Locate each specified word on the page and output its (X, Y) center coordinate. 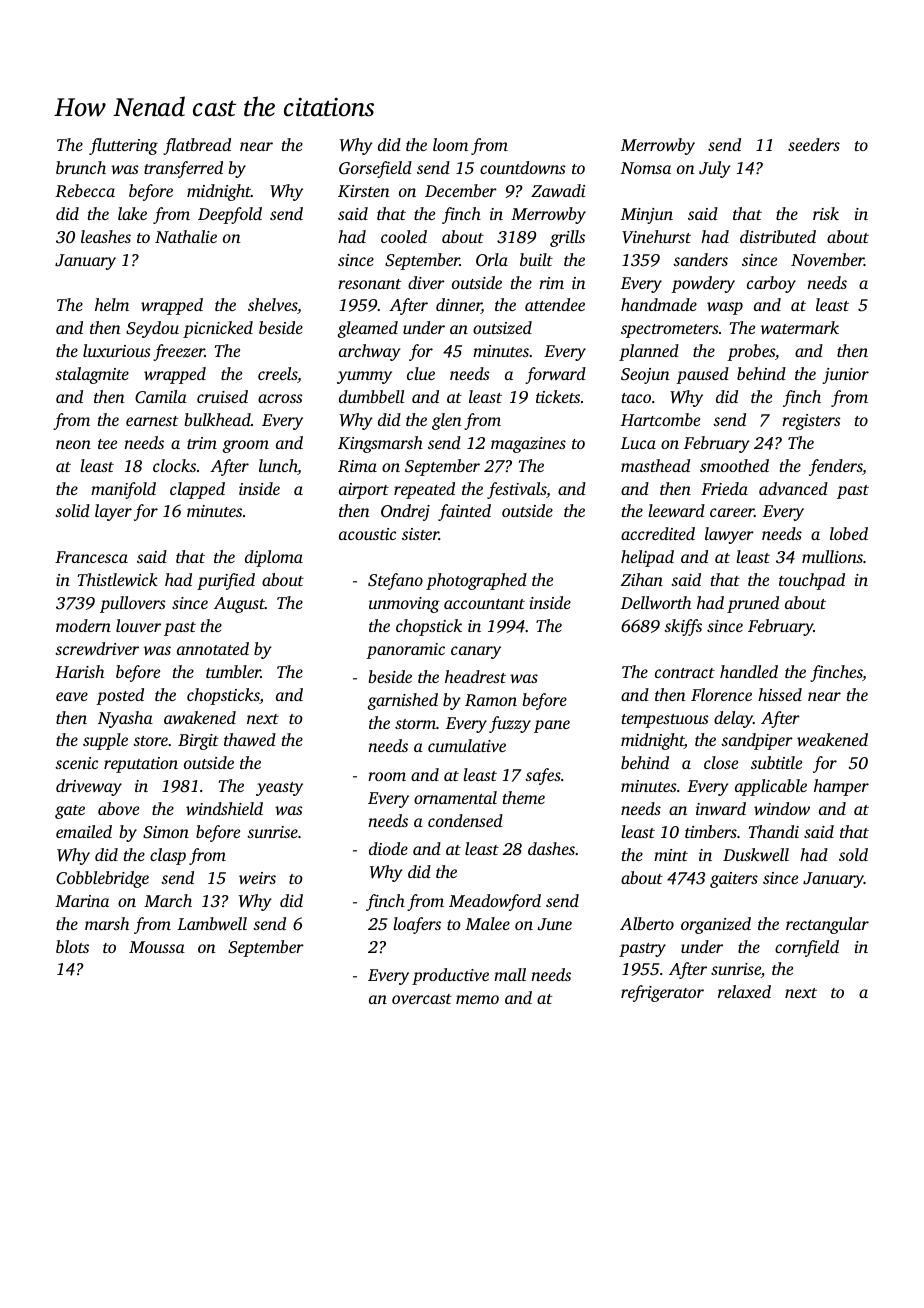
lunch (278, 467)
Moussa (157, 947)
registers (811, 422)
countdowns (523, 167)
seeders (814, 144)
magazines (528, 445)
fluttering (123, 146)
